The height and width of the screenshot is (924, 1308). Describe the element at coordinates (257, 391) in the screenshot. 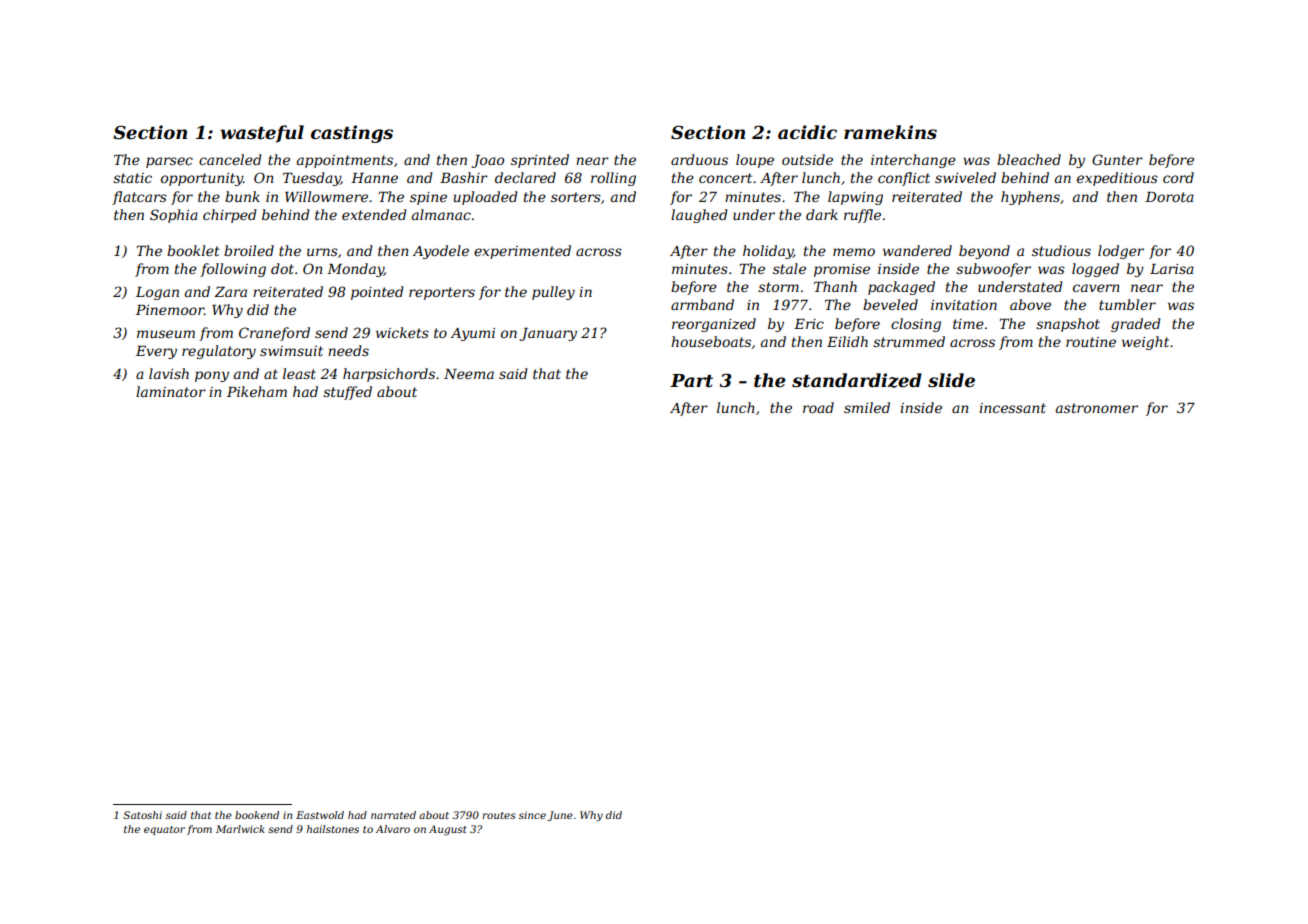

I see `Pikeham` at that location.
